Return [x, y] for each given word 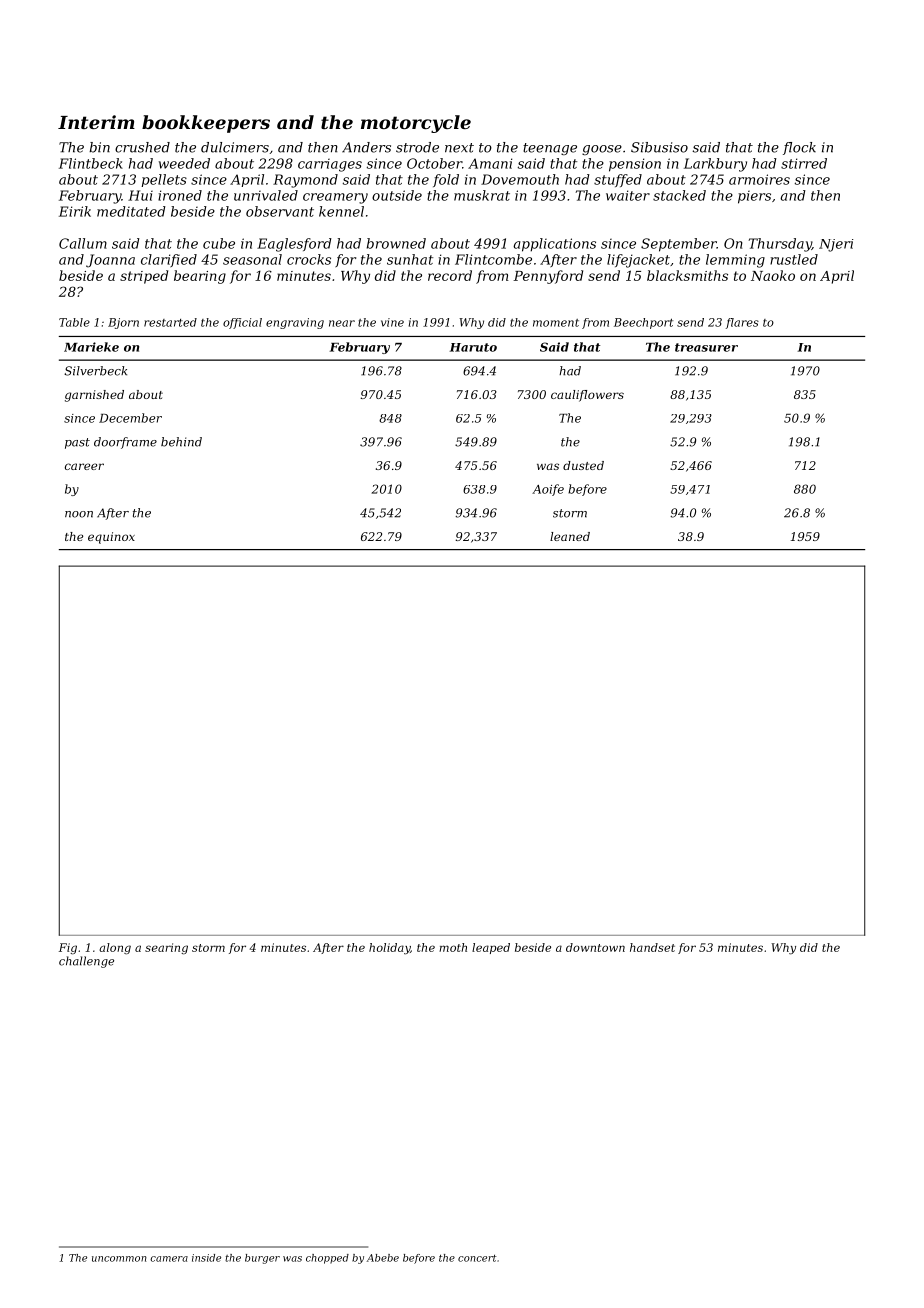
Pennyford [548, 277]
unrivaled [266, 195]
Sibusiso [659, 147]
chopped [327, 1259]
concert [477, 1258]
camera [169, 1259]
